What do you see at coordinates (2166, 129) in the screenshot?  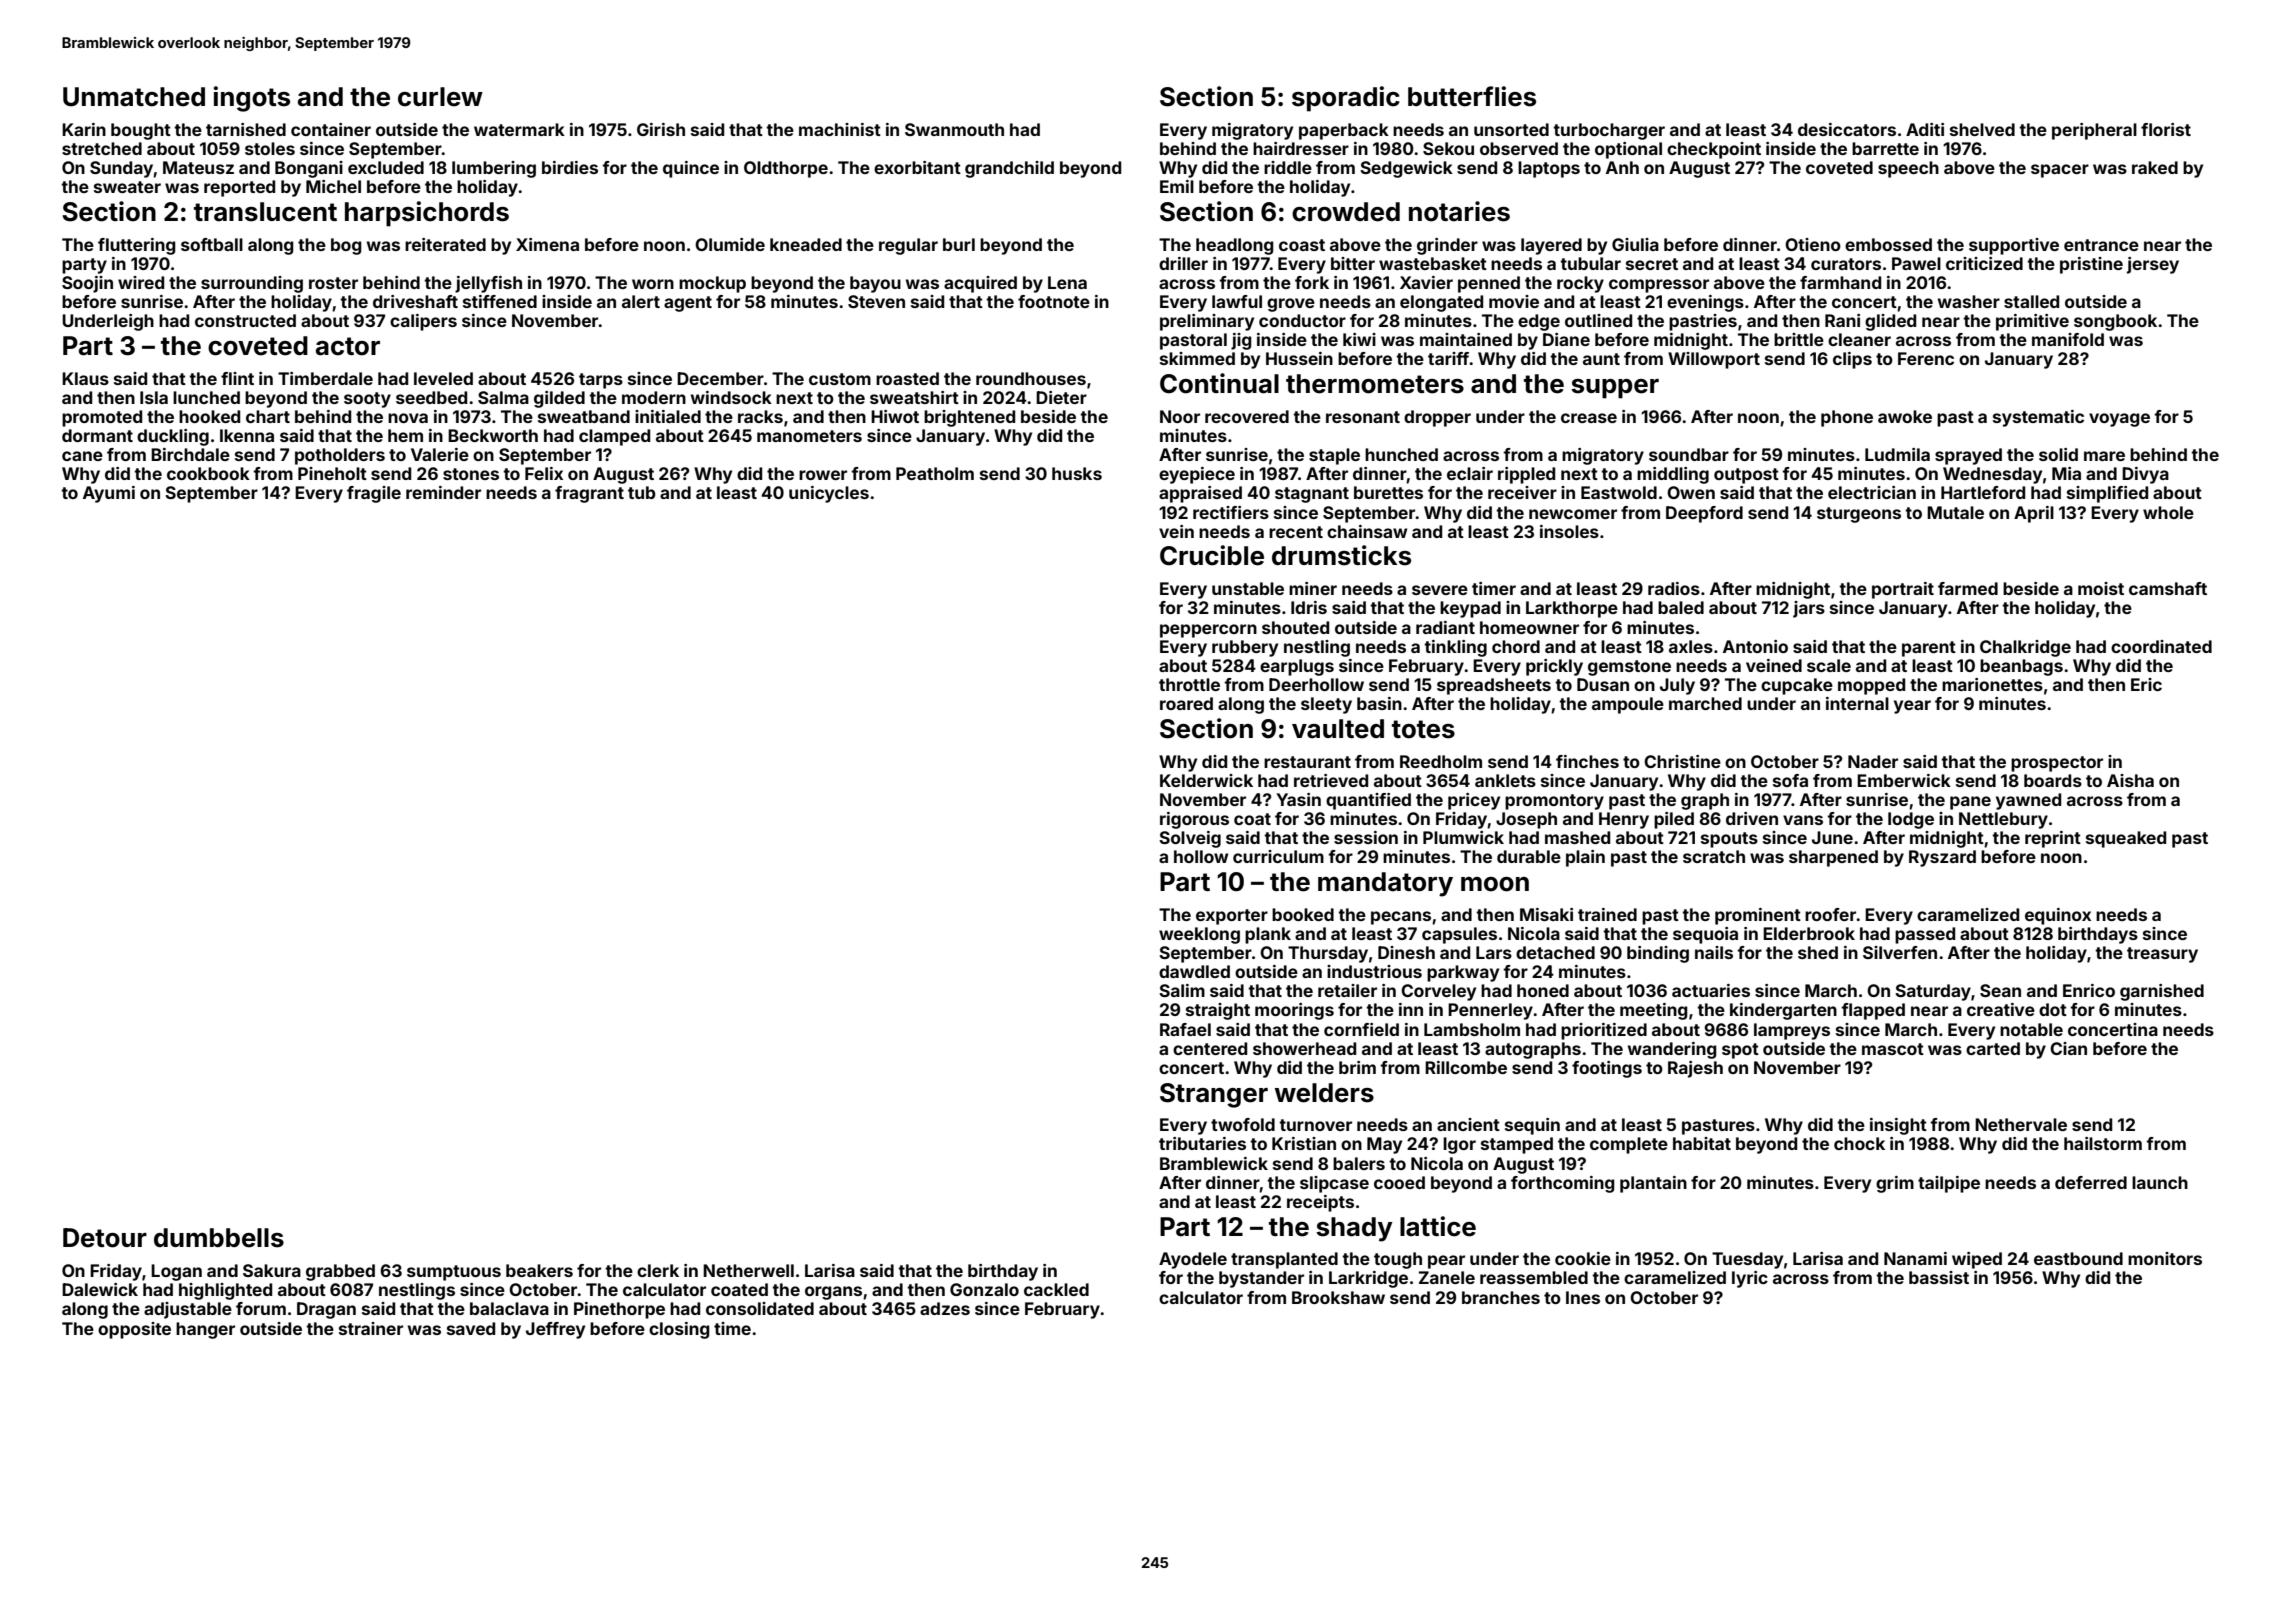 I see `florist` at bounding box center [2166, 129].
